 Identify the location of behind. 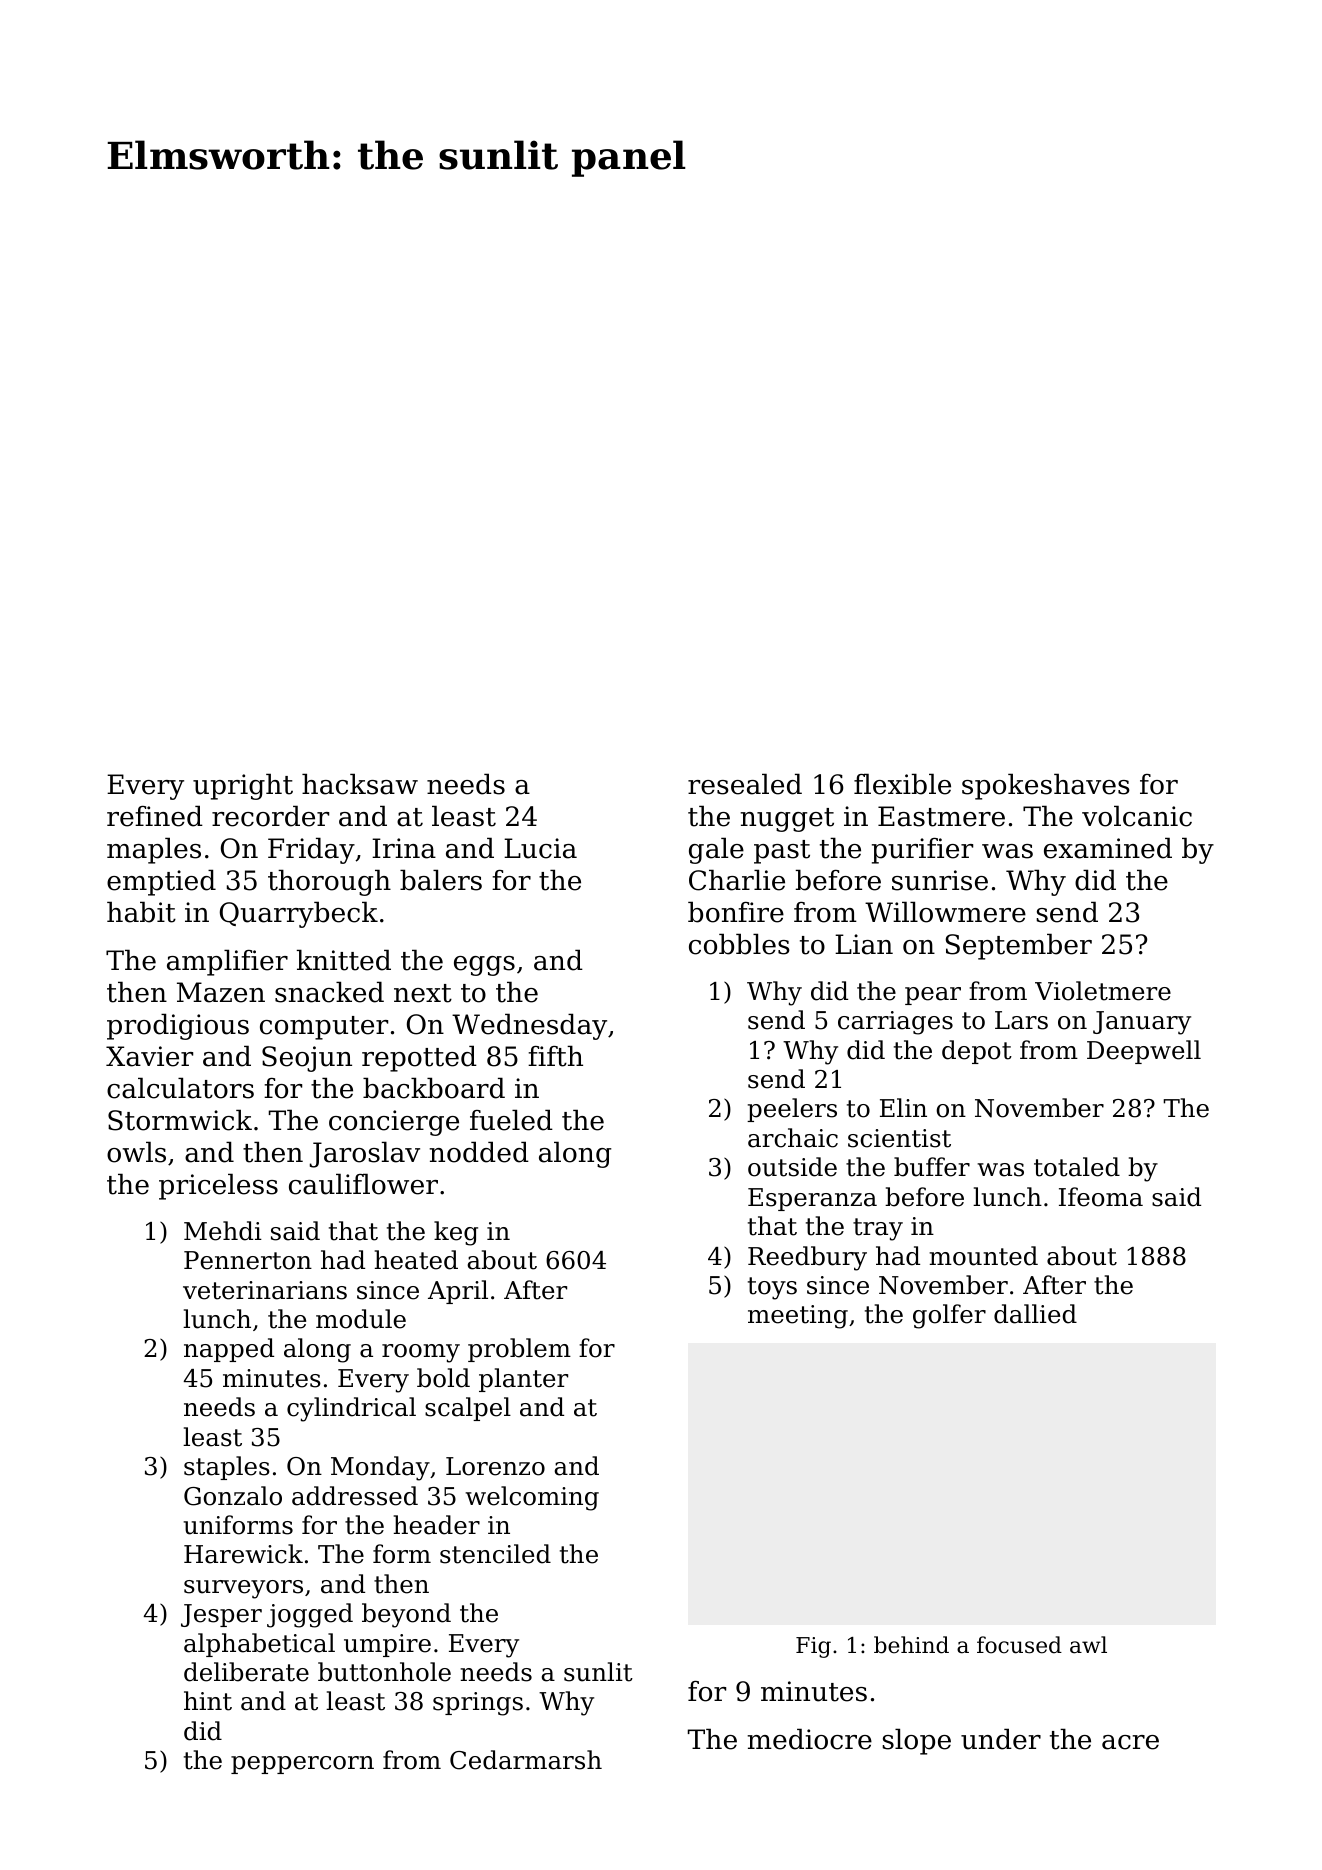
(911, 1645).
